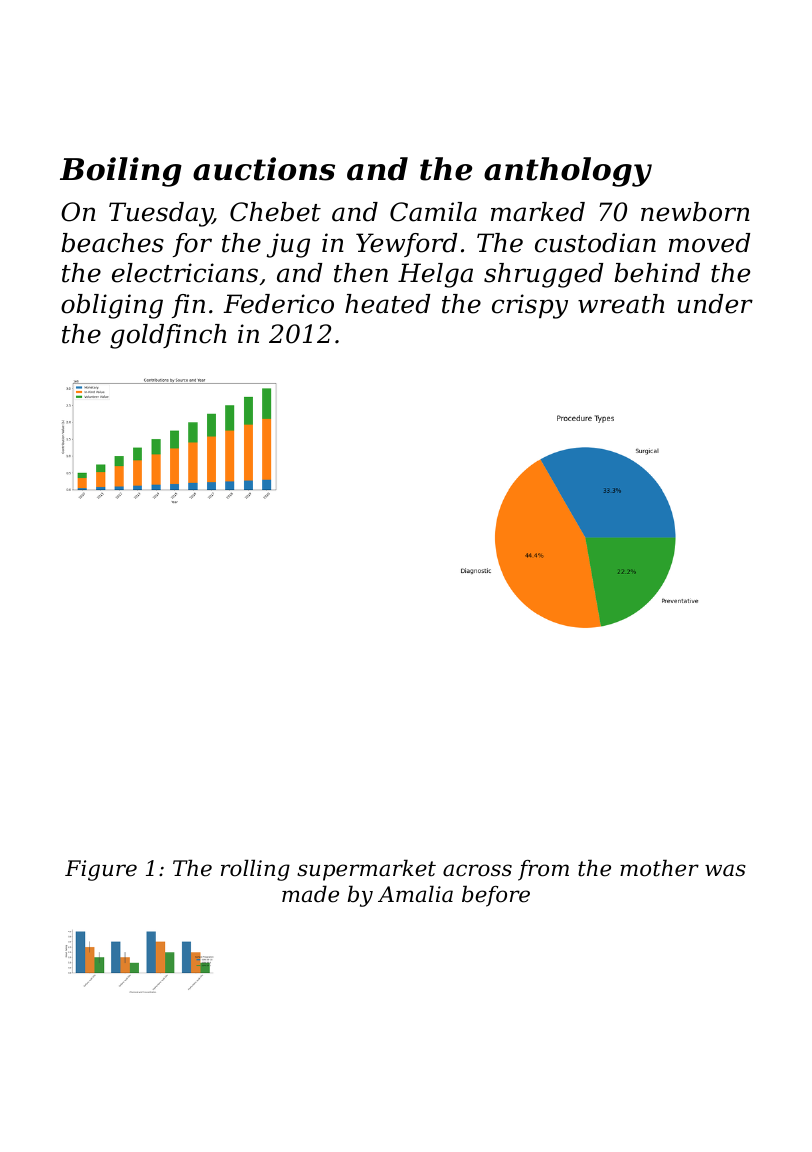  Describe the element at coordinates (255, 870) in the screenshot. I see `rolling` at that location.
